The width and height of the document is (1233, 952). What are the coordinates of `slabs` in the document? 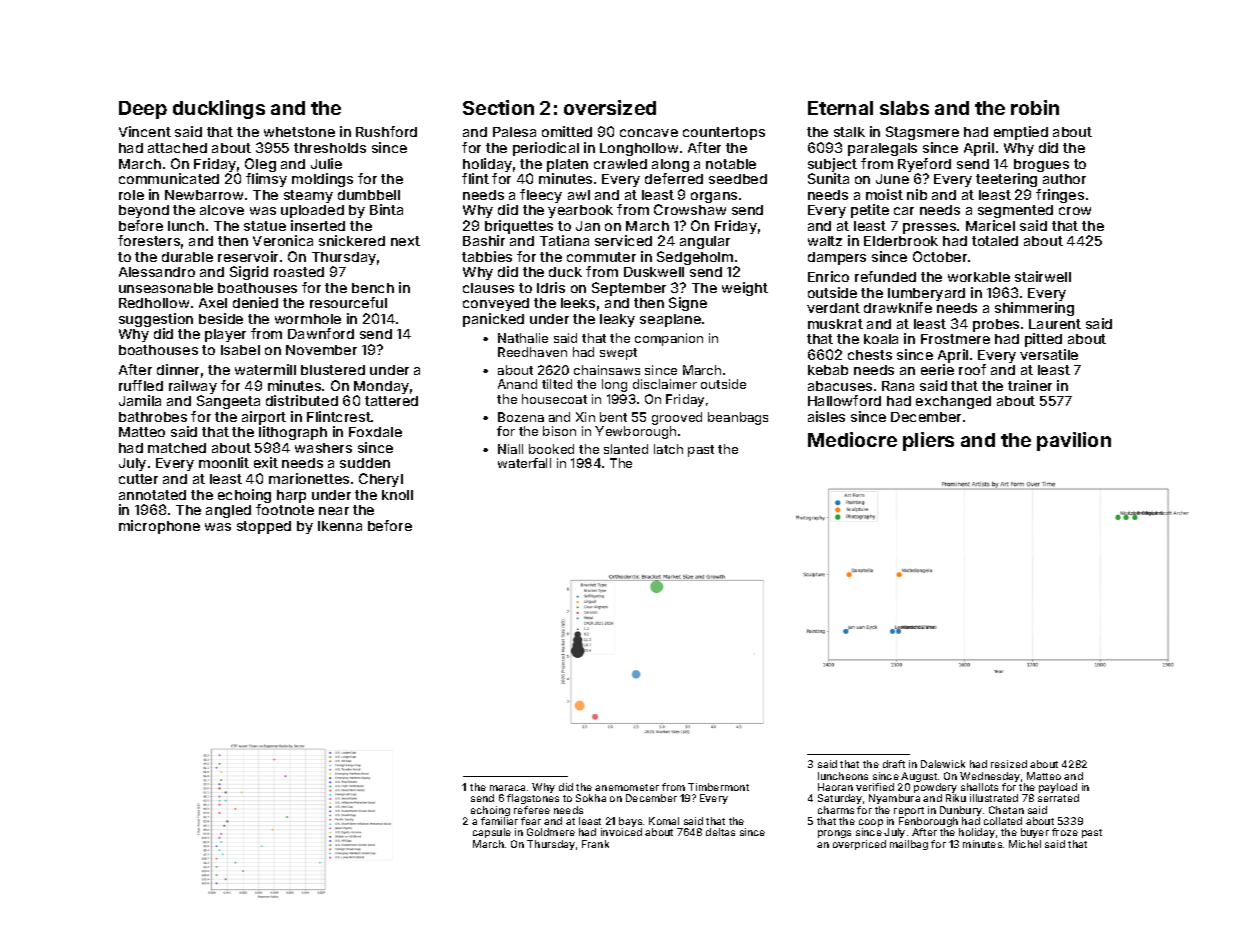 It's located at (904, 108).
